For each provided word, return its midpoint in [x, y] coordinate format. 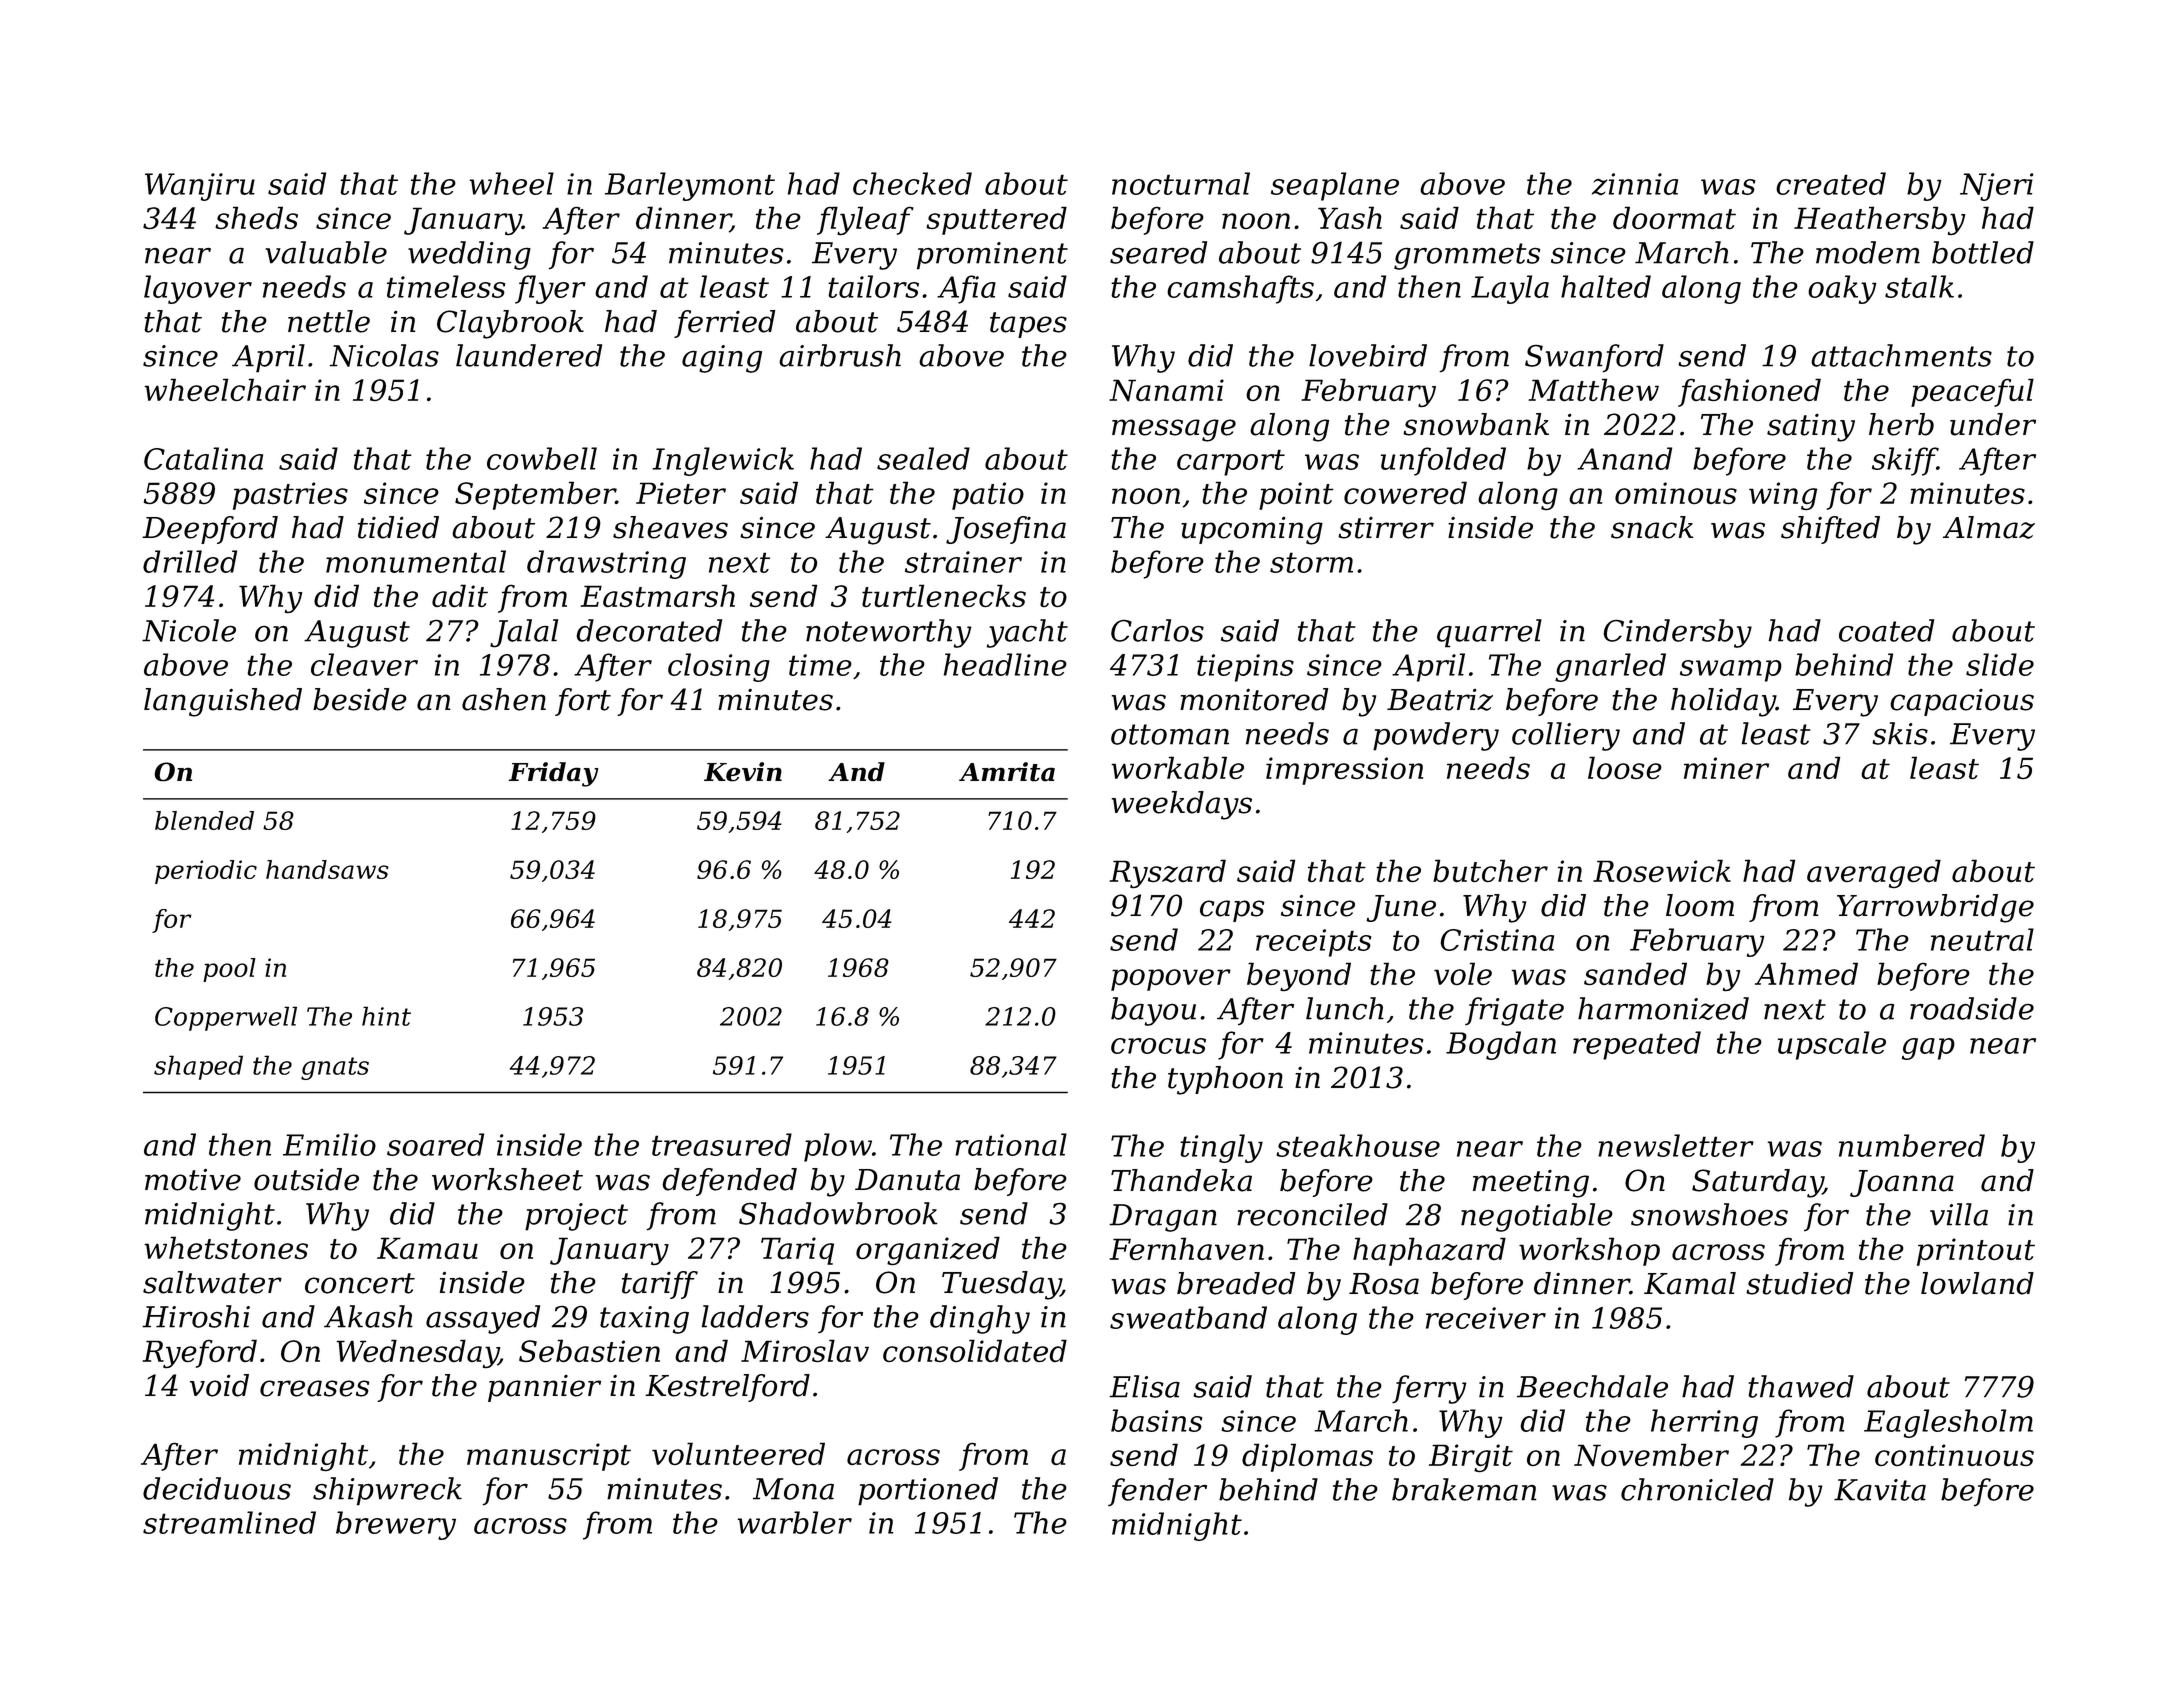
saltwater [212, 1282]
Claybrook [510, 324]
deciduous [217, 1488]
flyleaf [865, 220]
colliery [1566, 736]
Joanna [1902, 1183]
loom [1700, 905]
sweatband [1188, 1317]
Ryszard [1167, 873]
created [1831, 183]
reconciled [1312, 1214]
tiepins [1245, 668]
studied [1799, 1283]
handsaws [327, 869]
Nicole [189, 630]
